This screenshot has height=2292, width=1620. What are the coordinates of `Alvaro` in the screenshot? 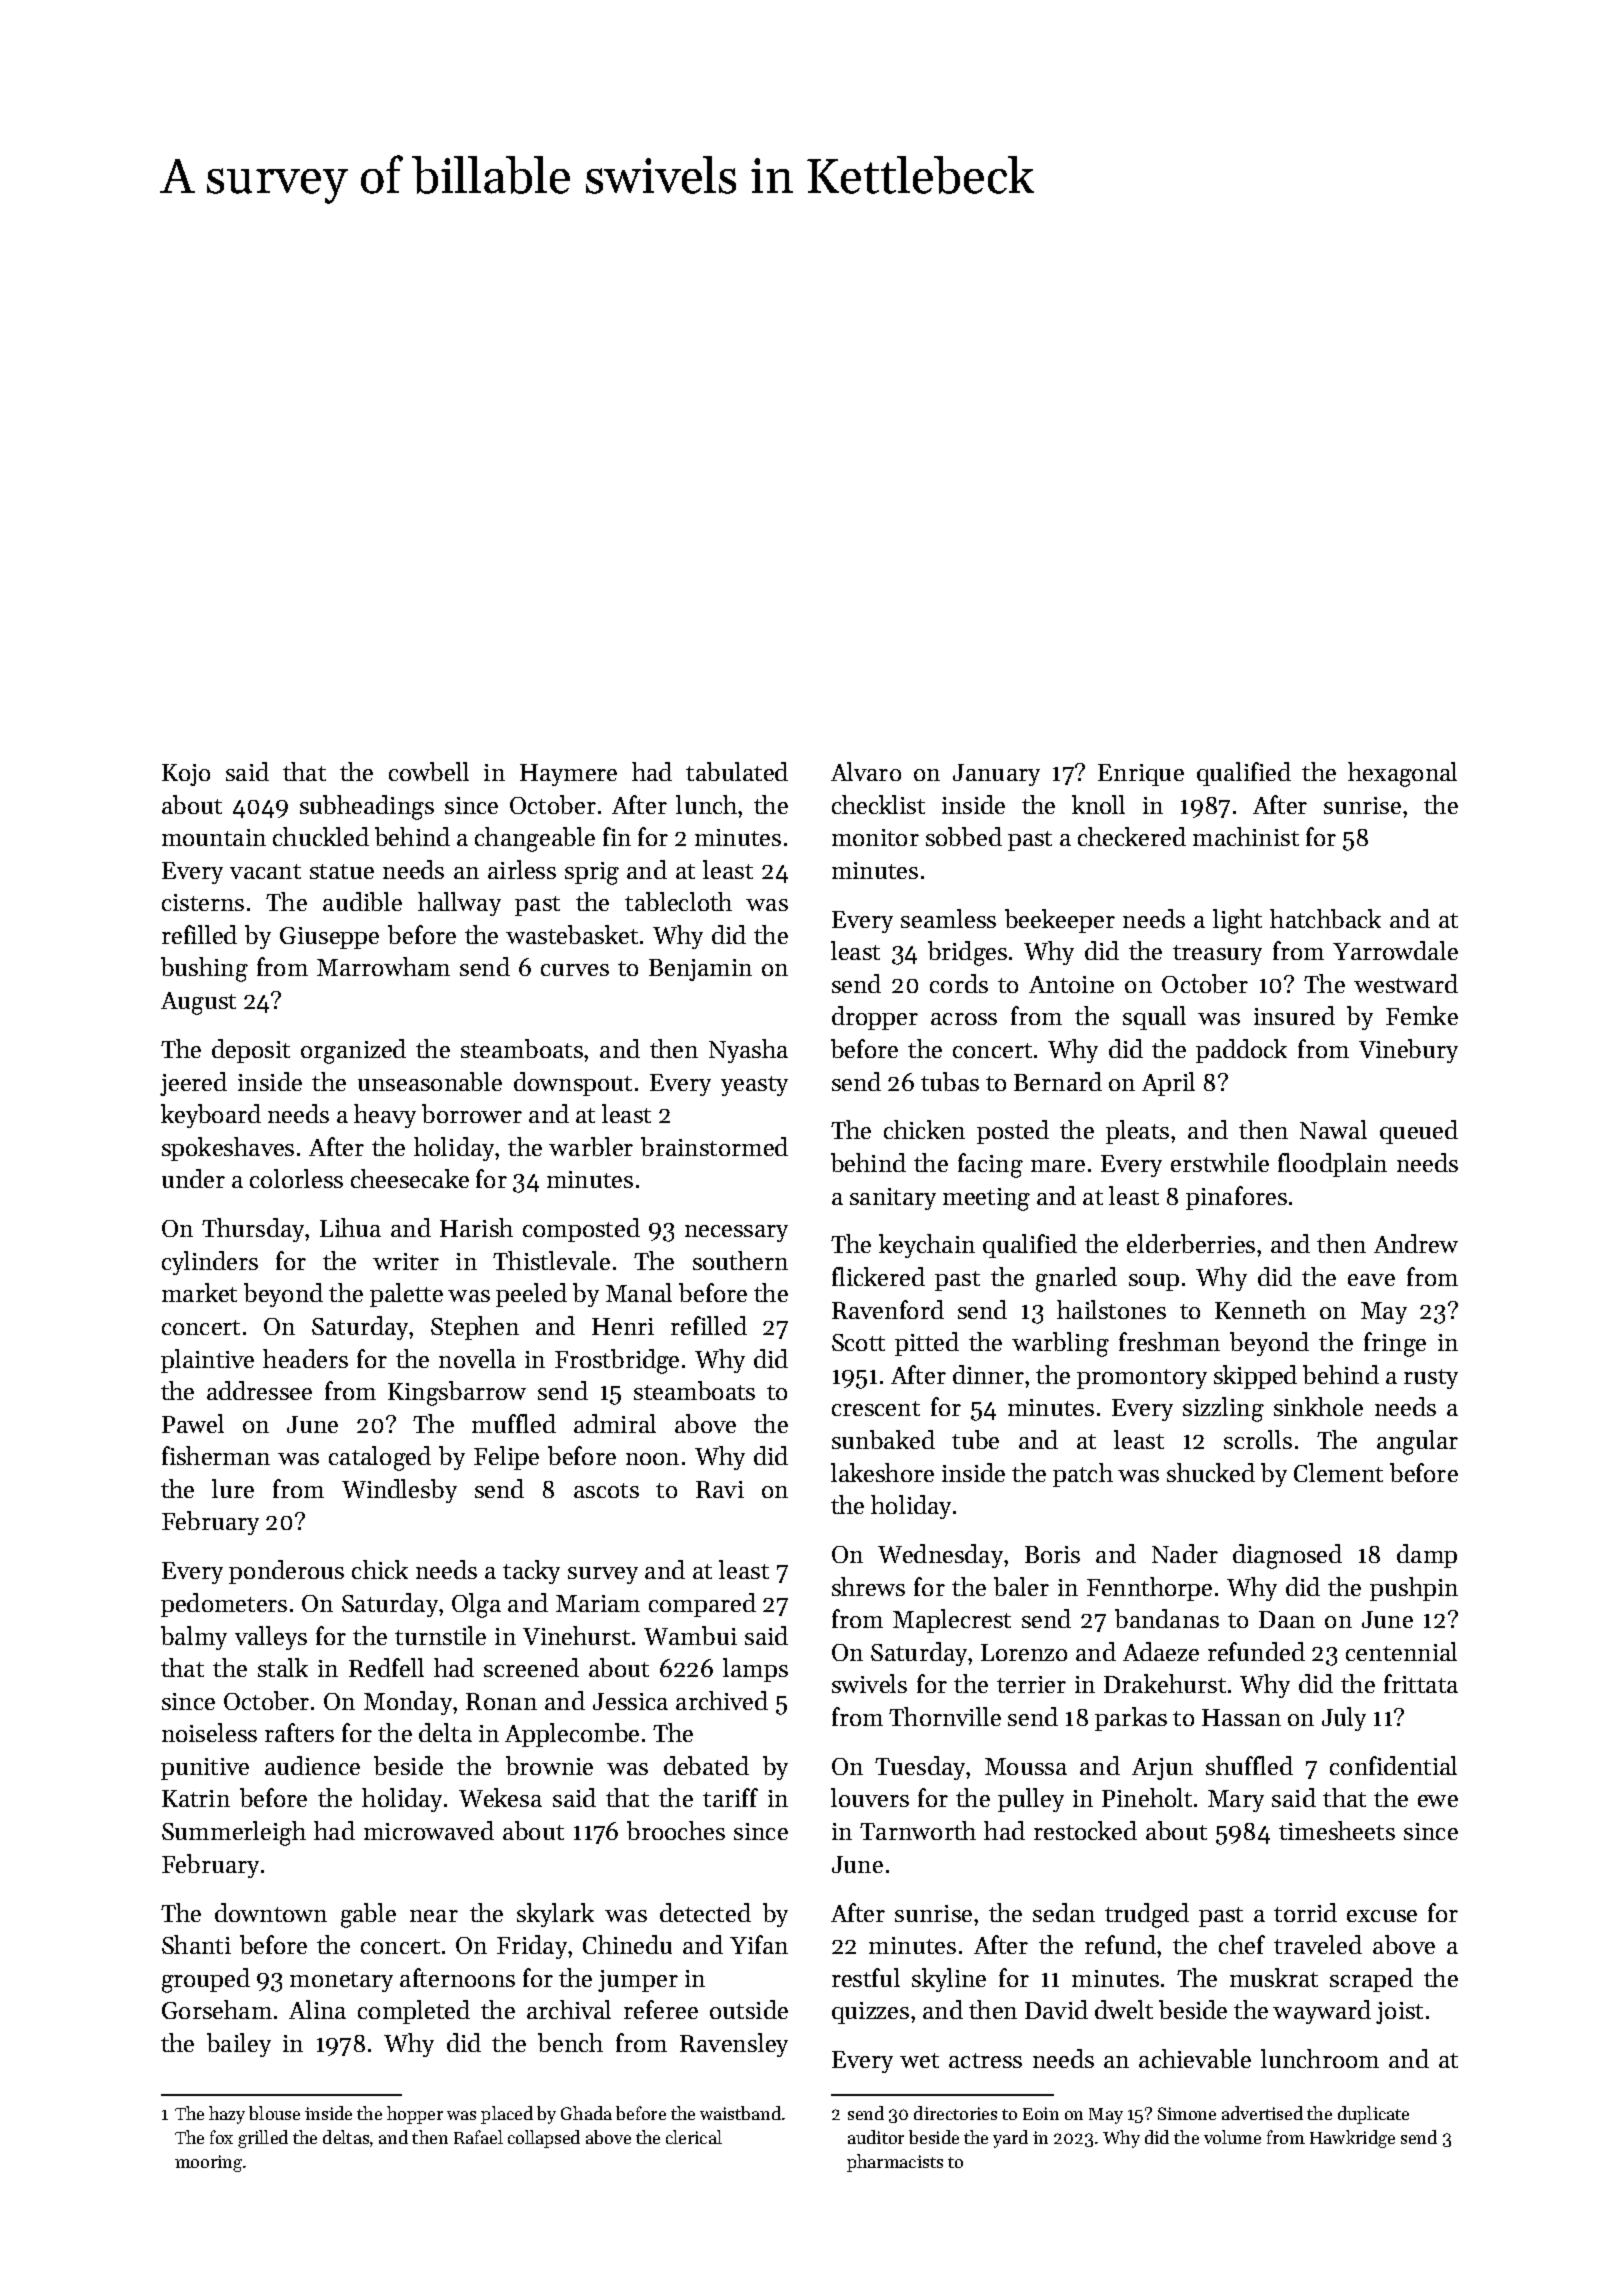 It's located at (866, 771).
